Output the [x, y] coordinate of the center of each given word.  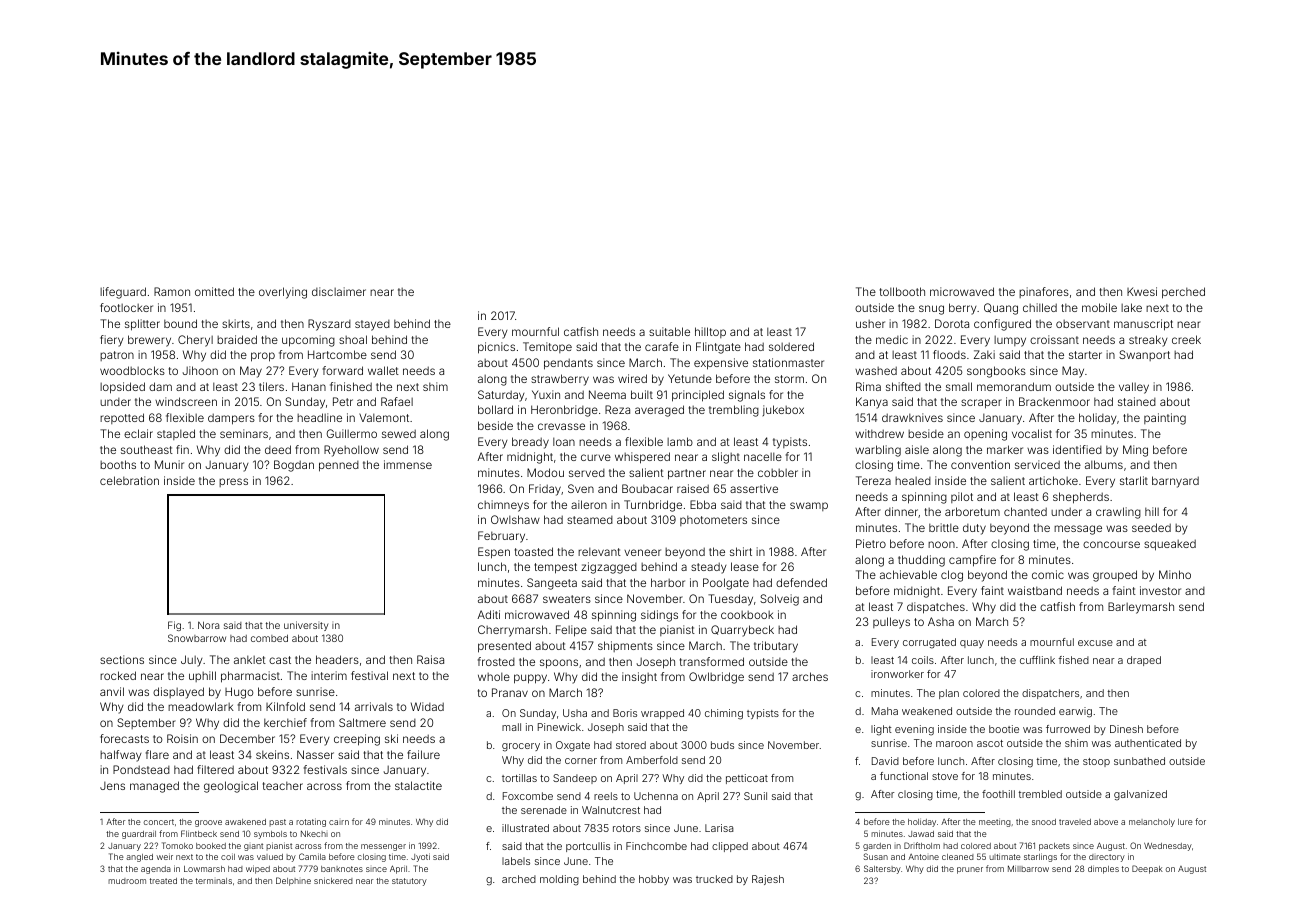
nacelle [763, 456]
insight [639, 678]
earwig [1075, 712]
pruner [970, 870]
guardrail [139, 835]
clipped [730, 847]
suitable [669, 331]
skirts [236, 323]
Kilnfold [285, 706]
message [1078, 530]
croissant [1054, 339]
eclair [138, 433]
